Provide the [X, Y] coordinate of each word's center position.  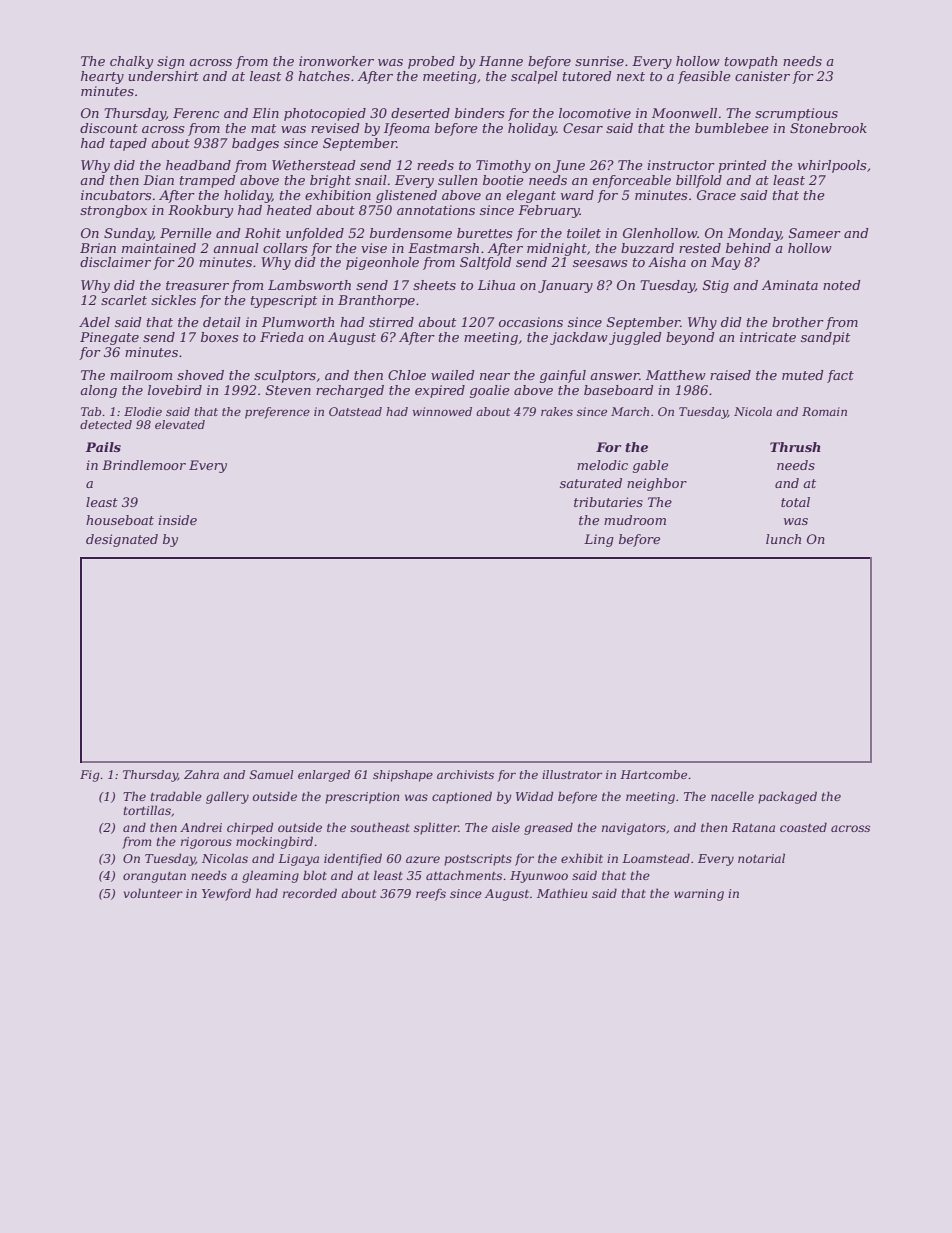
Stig [716, 286]
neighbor [657, 484]
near [495, 376]
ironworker [336, 61]
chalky [131, 62]
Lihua [496, 285]
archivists [465, 774]
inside [177, 520]
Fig [90, 776]
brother [798, 322]
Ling [599, 540]
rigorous [206, 843]
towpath [751, 62]
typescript [284, 301]
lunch [783, 539]
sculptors [285, 376]
